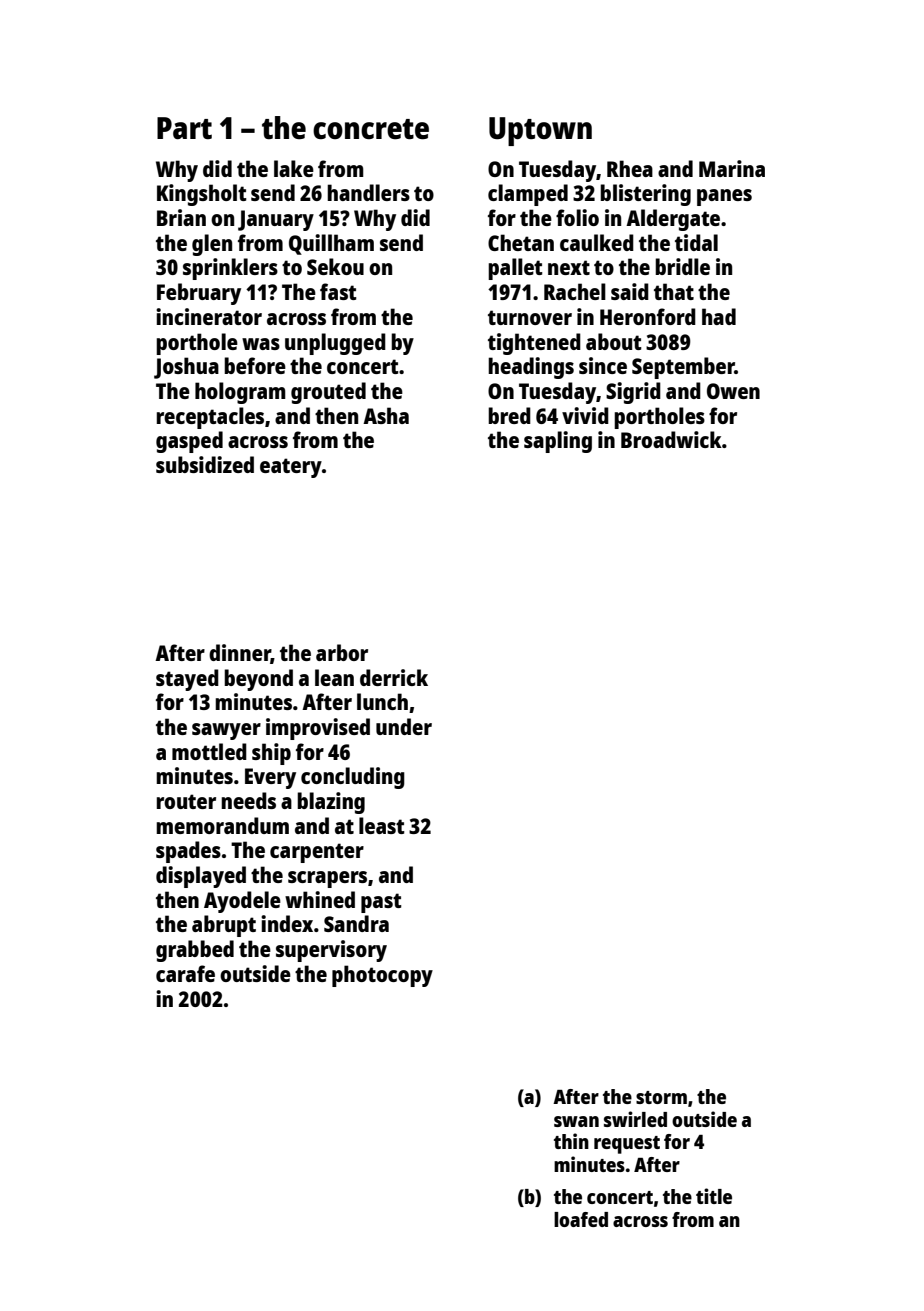 Image resolution: width=924 pixels, height=1311 pixels. I want to click on Part, so click(184, 128).
